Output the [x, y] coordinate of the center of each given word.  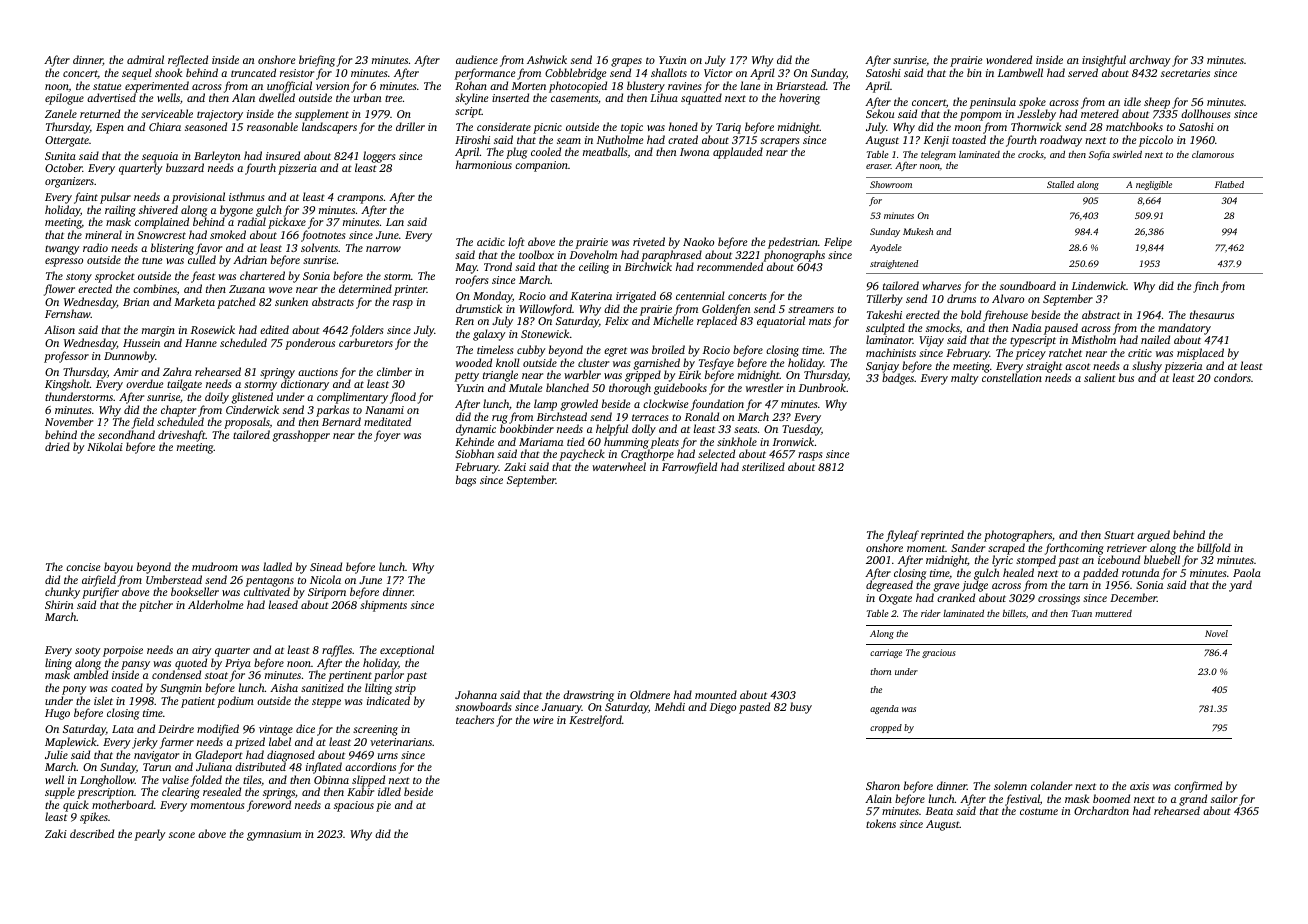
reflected [188, 61]
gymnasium [274, 835]
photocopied [578, 87]
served [1083, 72]
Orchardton [1101, 810]
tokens [881, 823]
